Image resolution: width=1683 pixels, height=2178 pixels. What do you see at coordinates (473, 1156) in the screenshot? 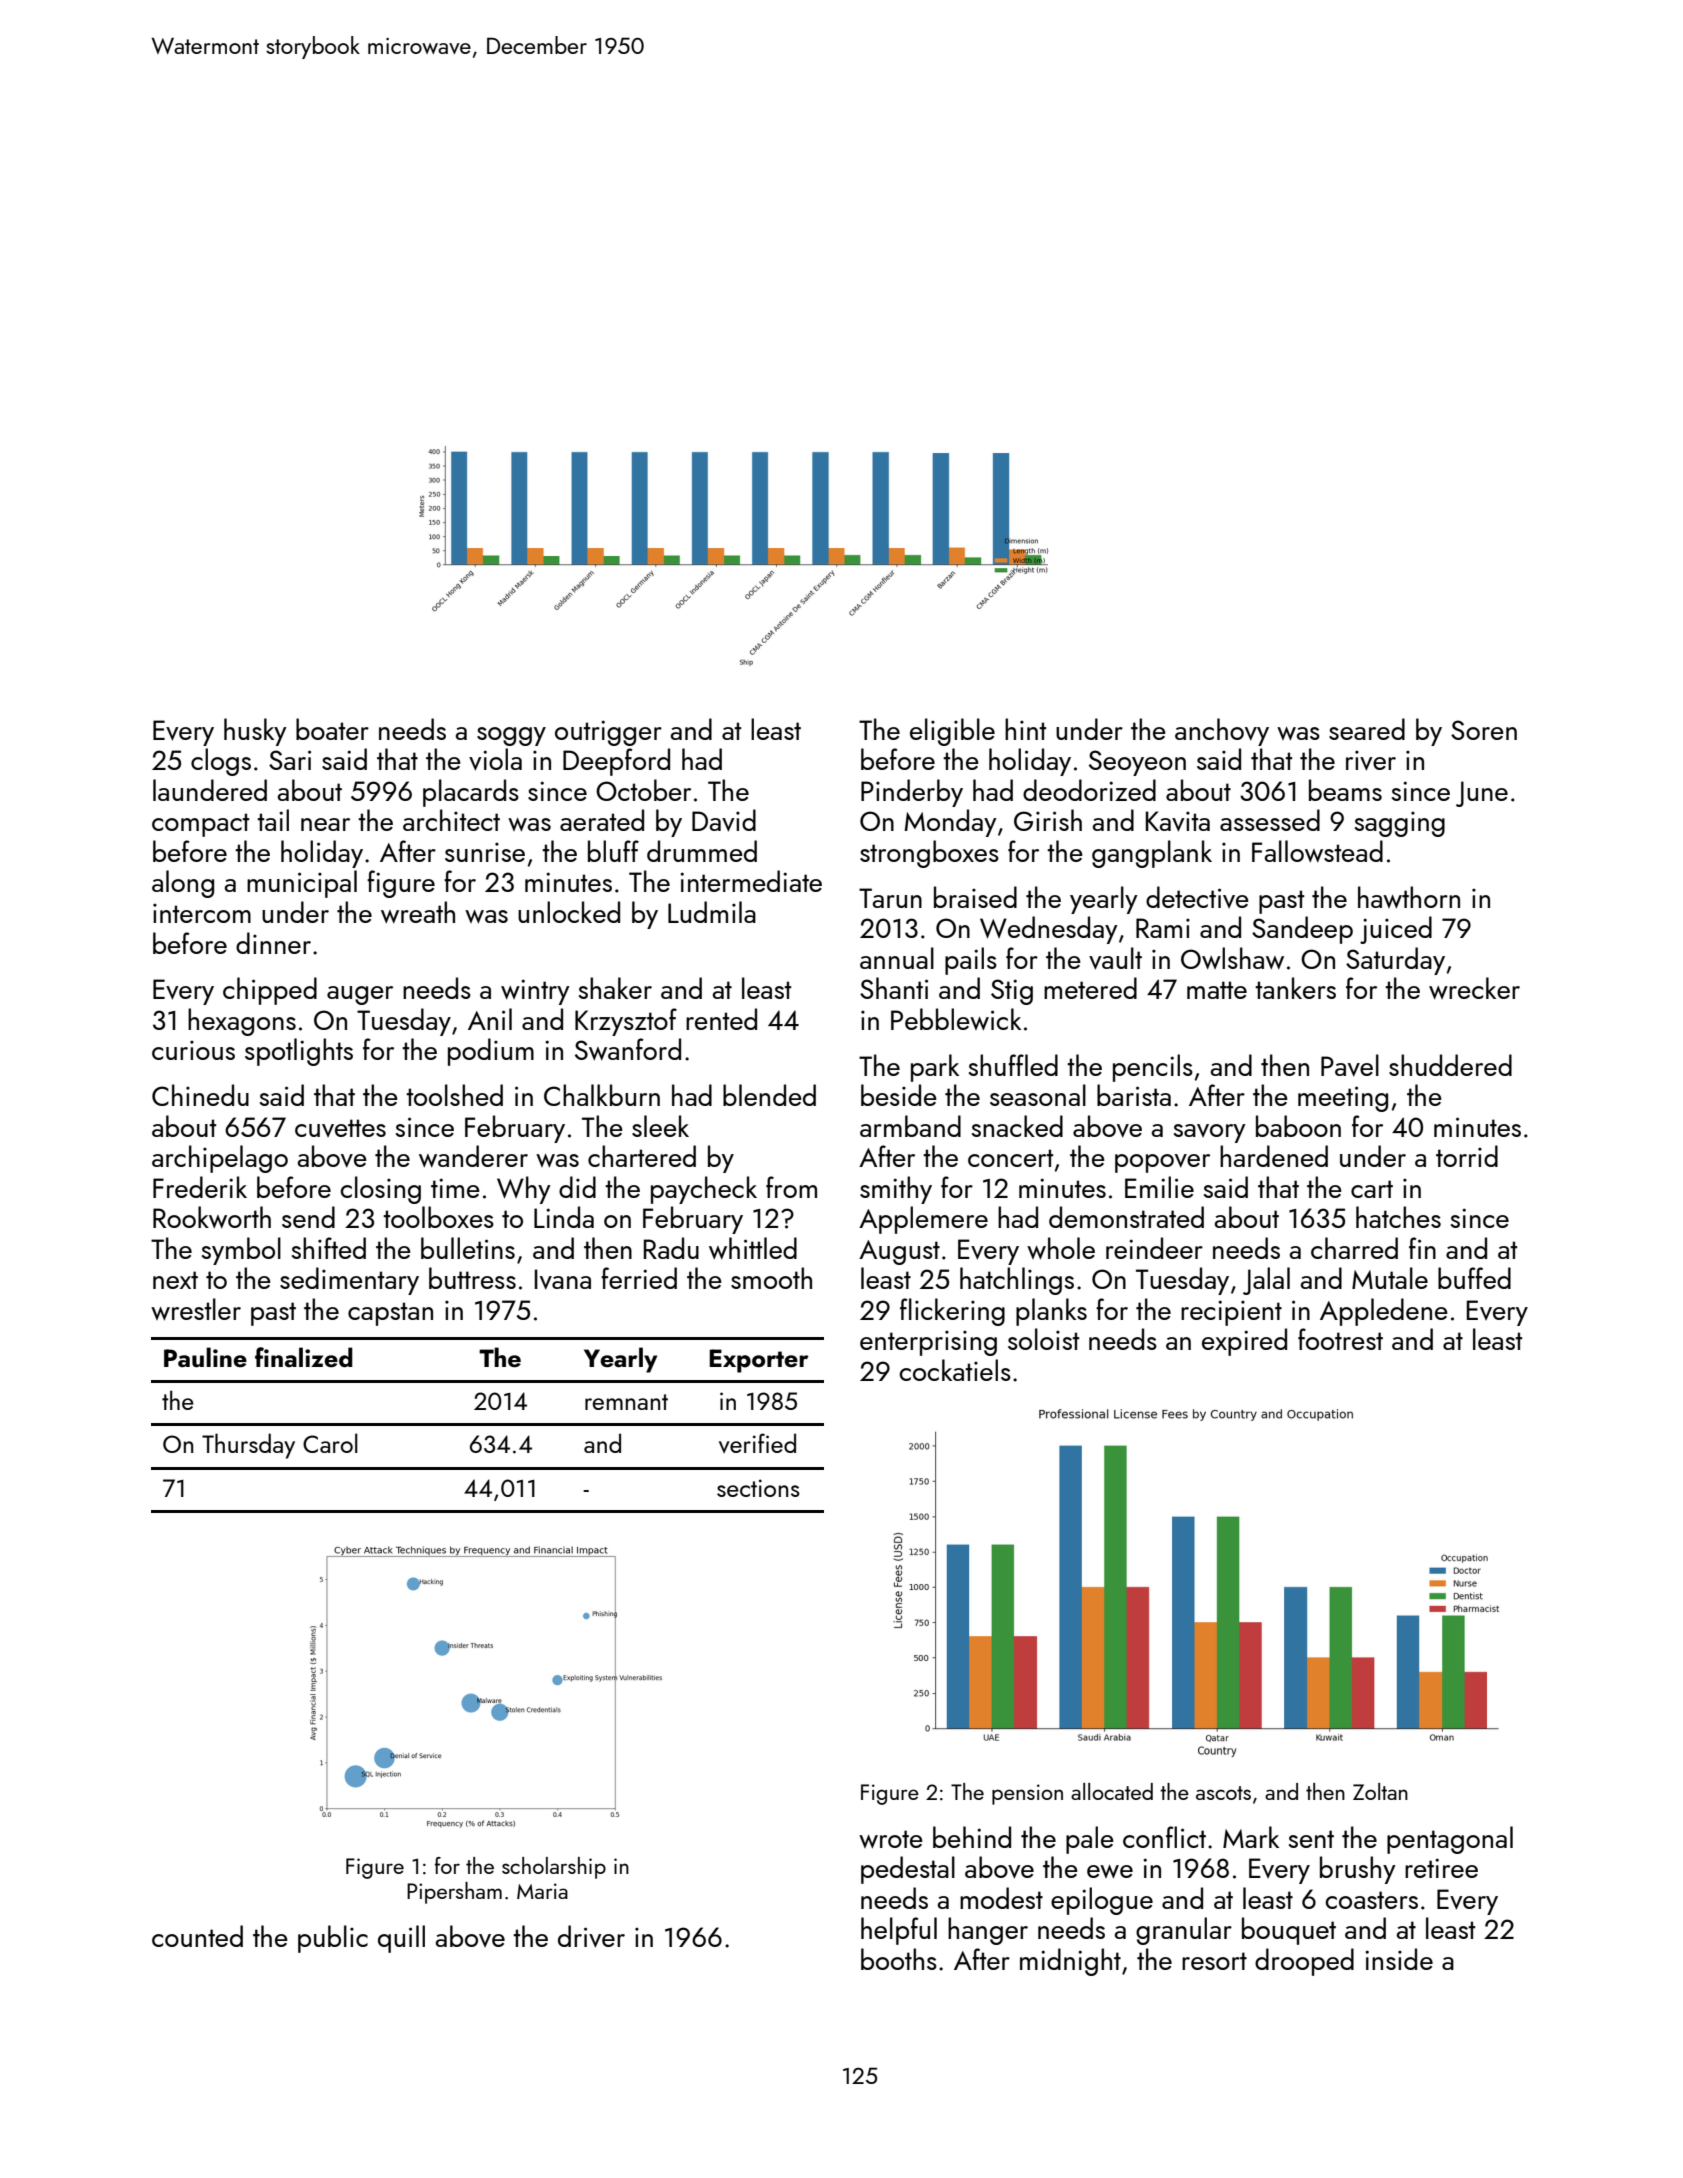
I see `wanderer` at bounding box center [473, 1156].
